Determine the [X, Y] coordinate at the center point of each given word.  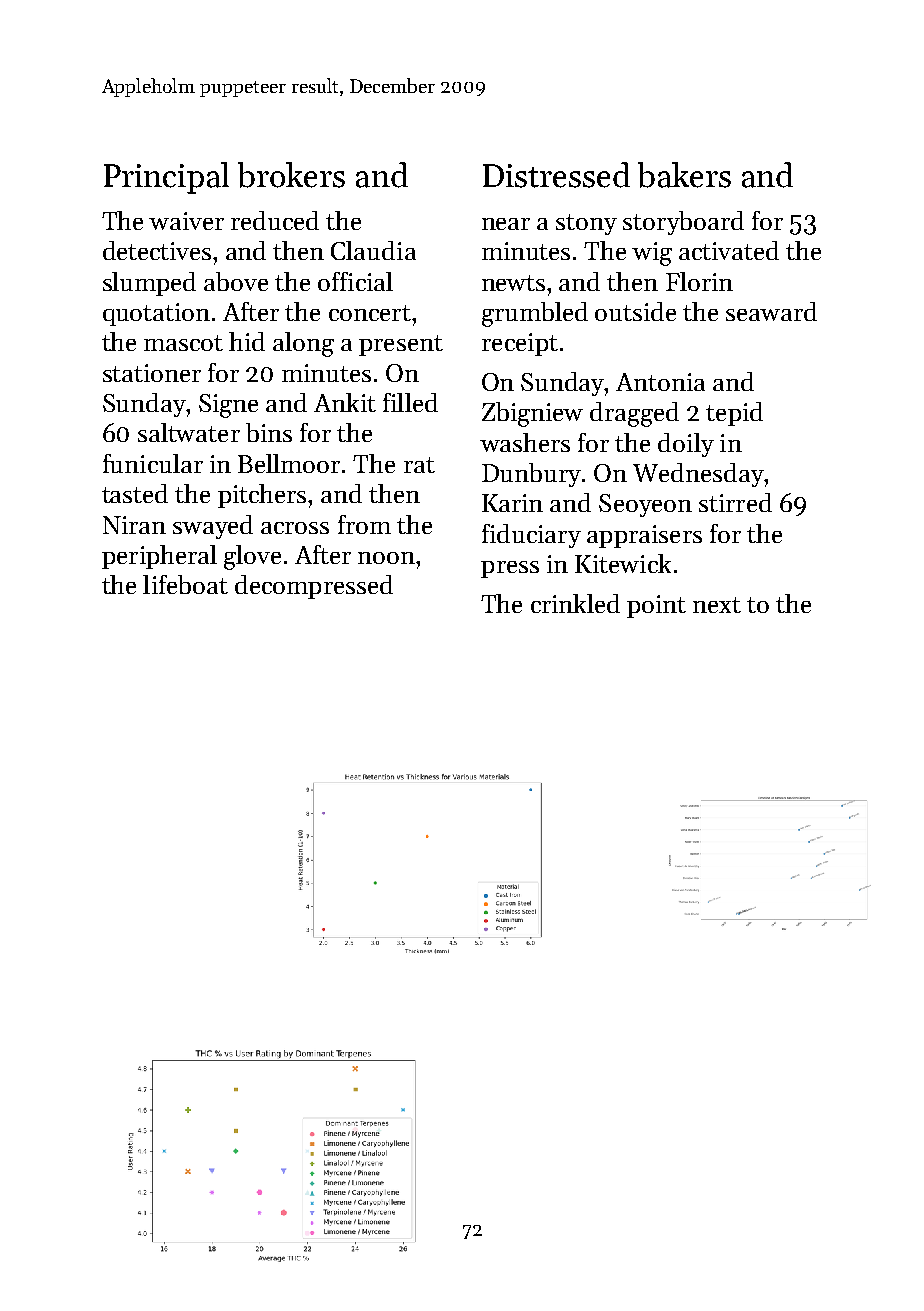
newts [513, 283]
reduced [275, 220]
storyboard [683, 223]
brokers [291, 175]
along [303, 344]
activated [729, 250]
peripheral [159, 557]
